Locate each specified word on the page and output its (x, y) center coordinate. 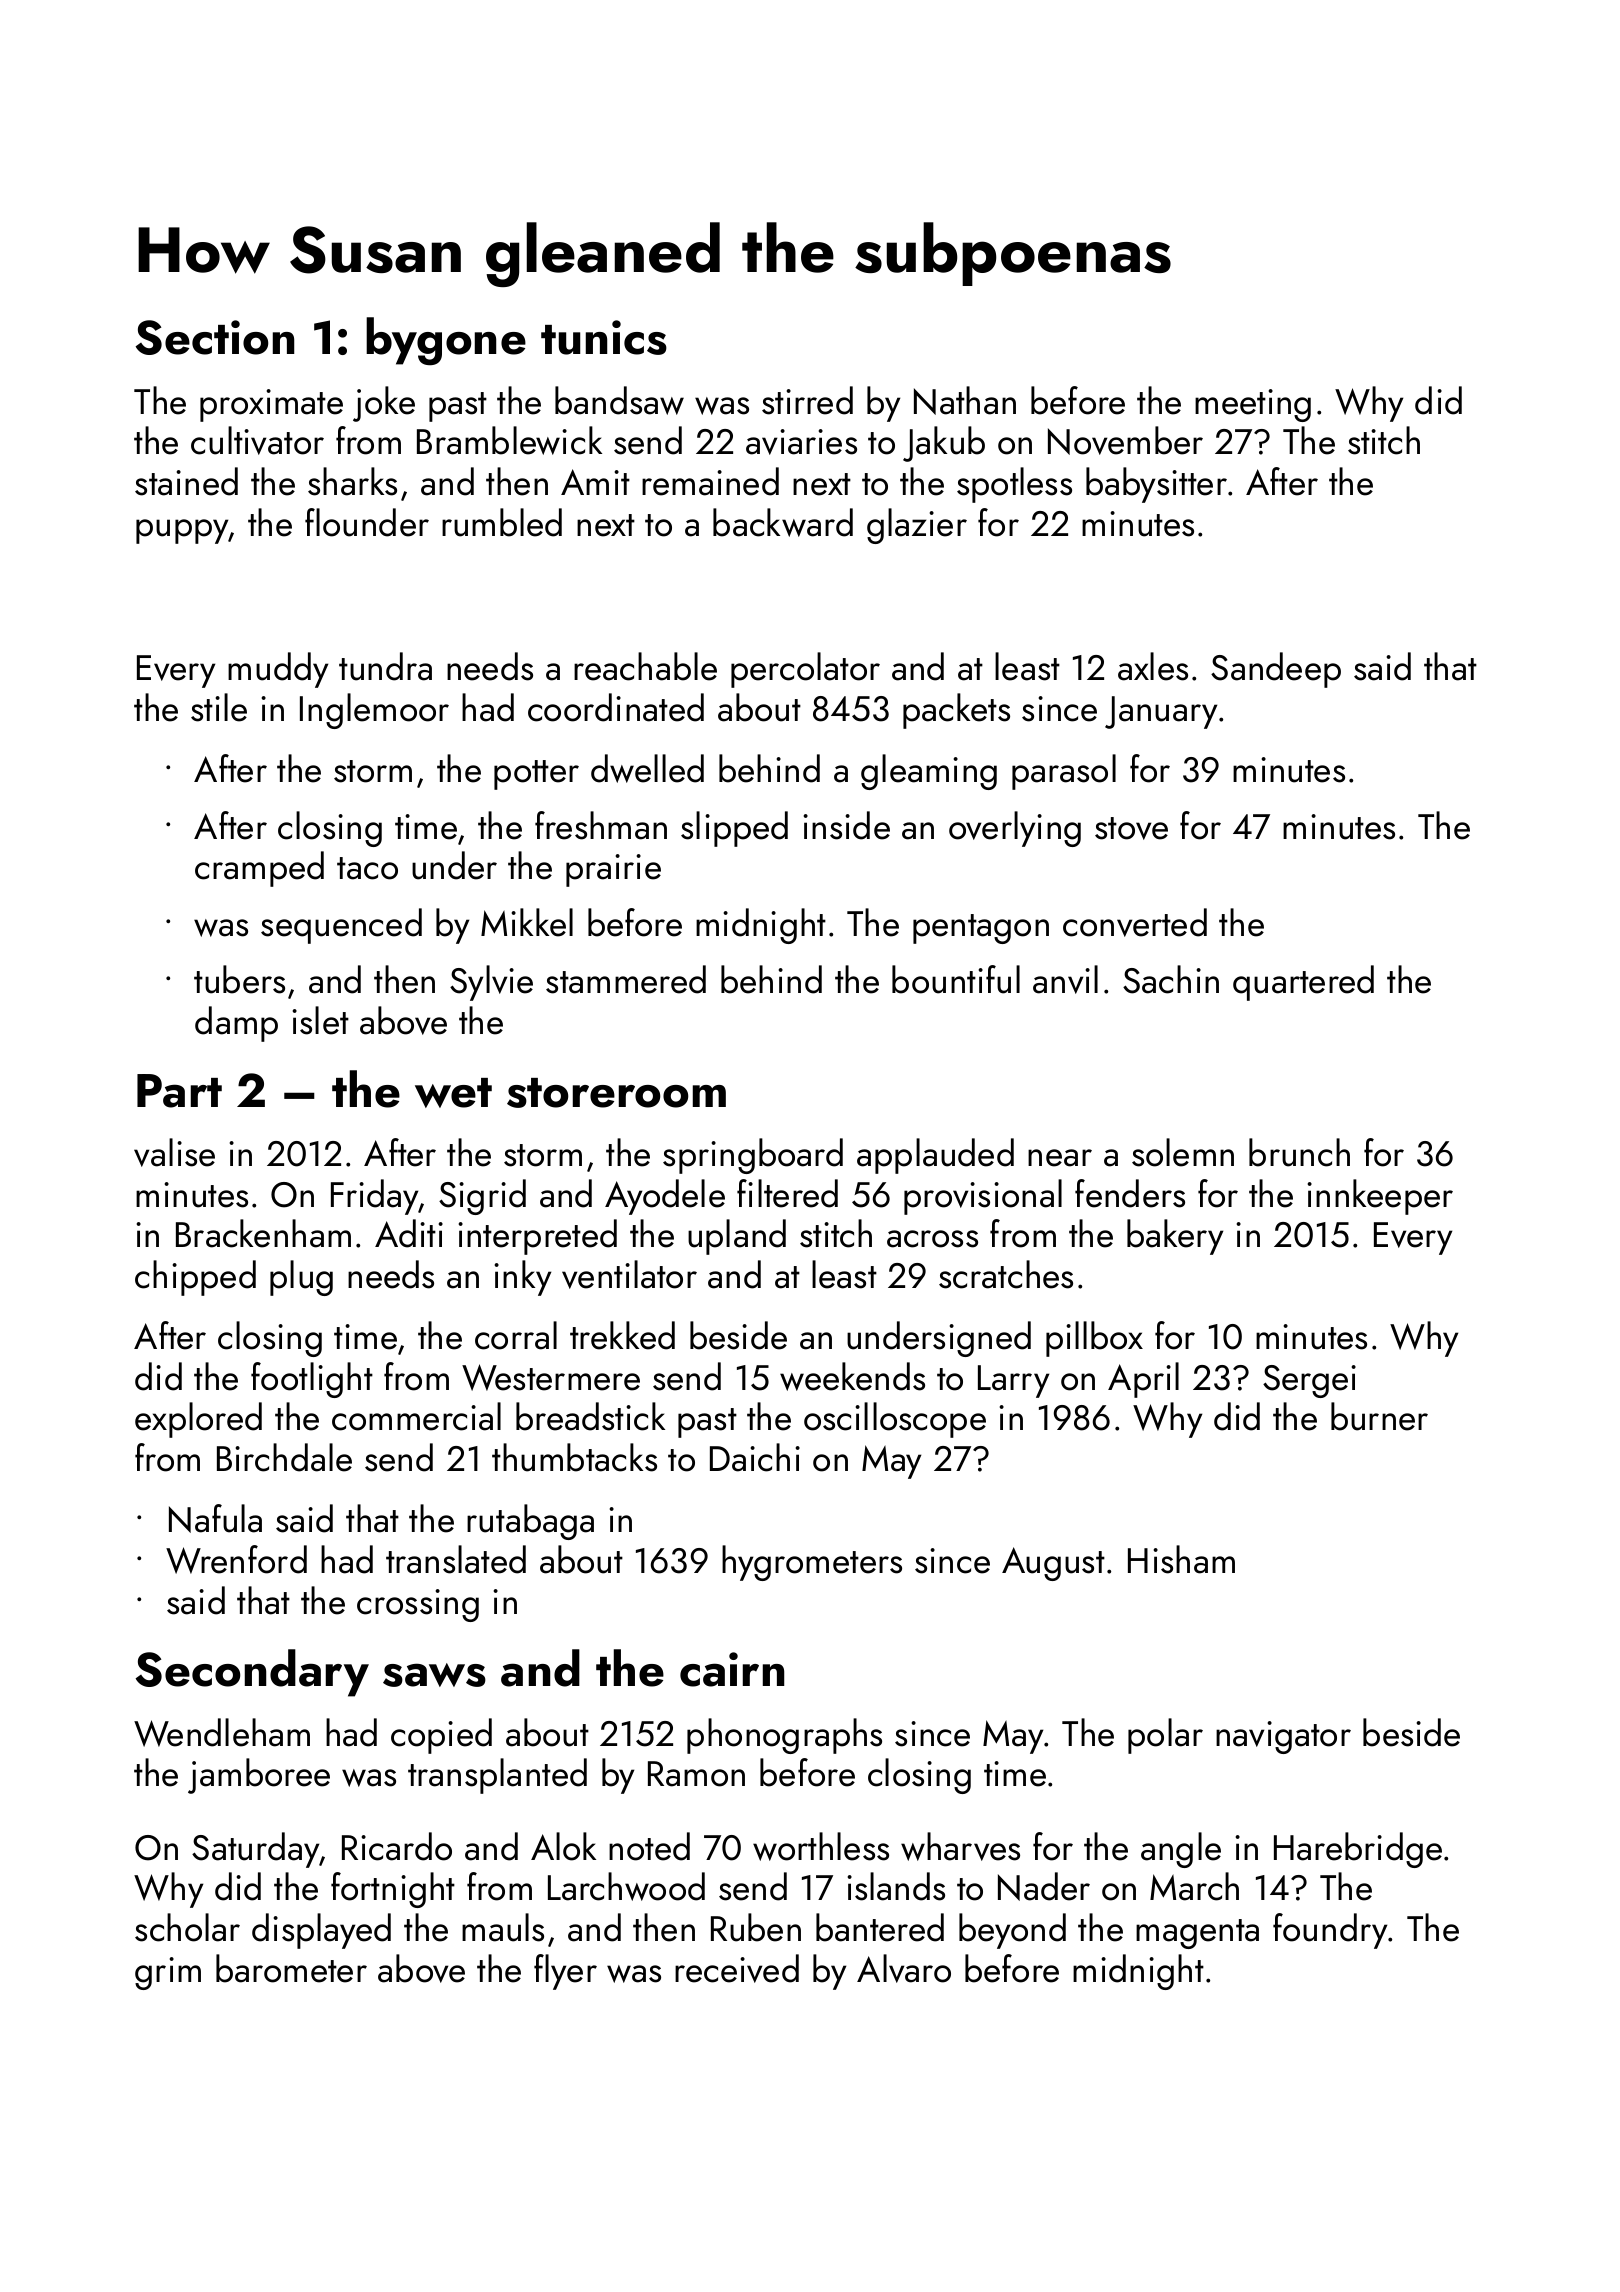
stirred (807, 400)
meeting (1253, 405)
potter (536, 775)
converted (1135, 922)
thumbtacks (574, 1457)
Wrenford (236, 1559)
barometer (291, 1968)
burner (1379, 1416)
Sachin (1171, 979)
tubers (239, 979)
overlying (1015, 829)
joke (384, 404)
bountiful (956, 979)
